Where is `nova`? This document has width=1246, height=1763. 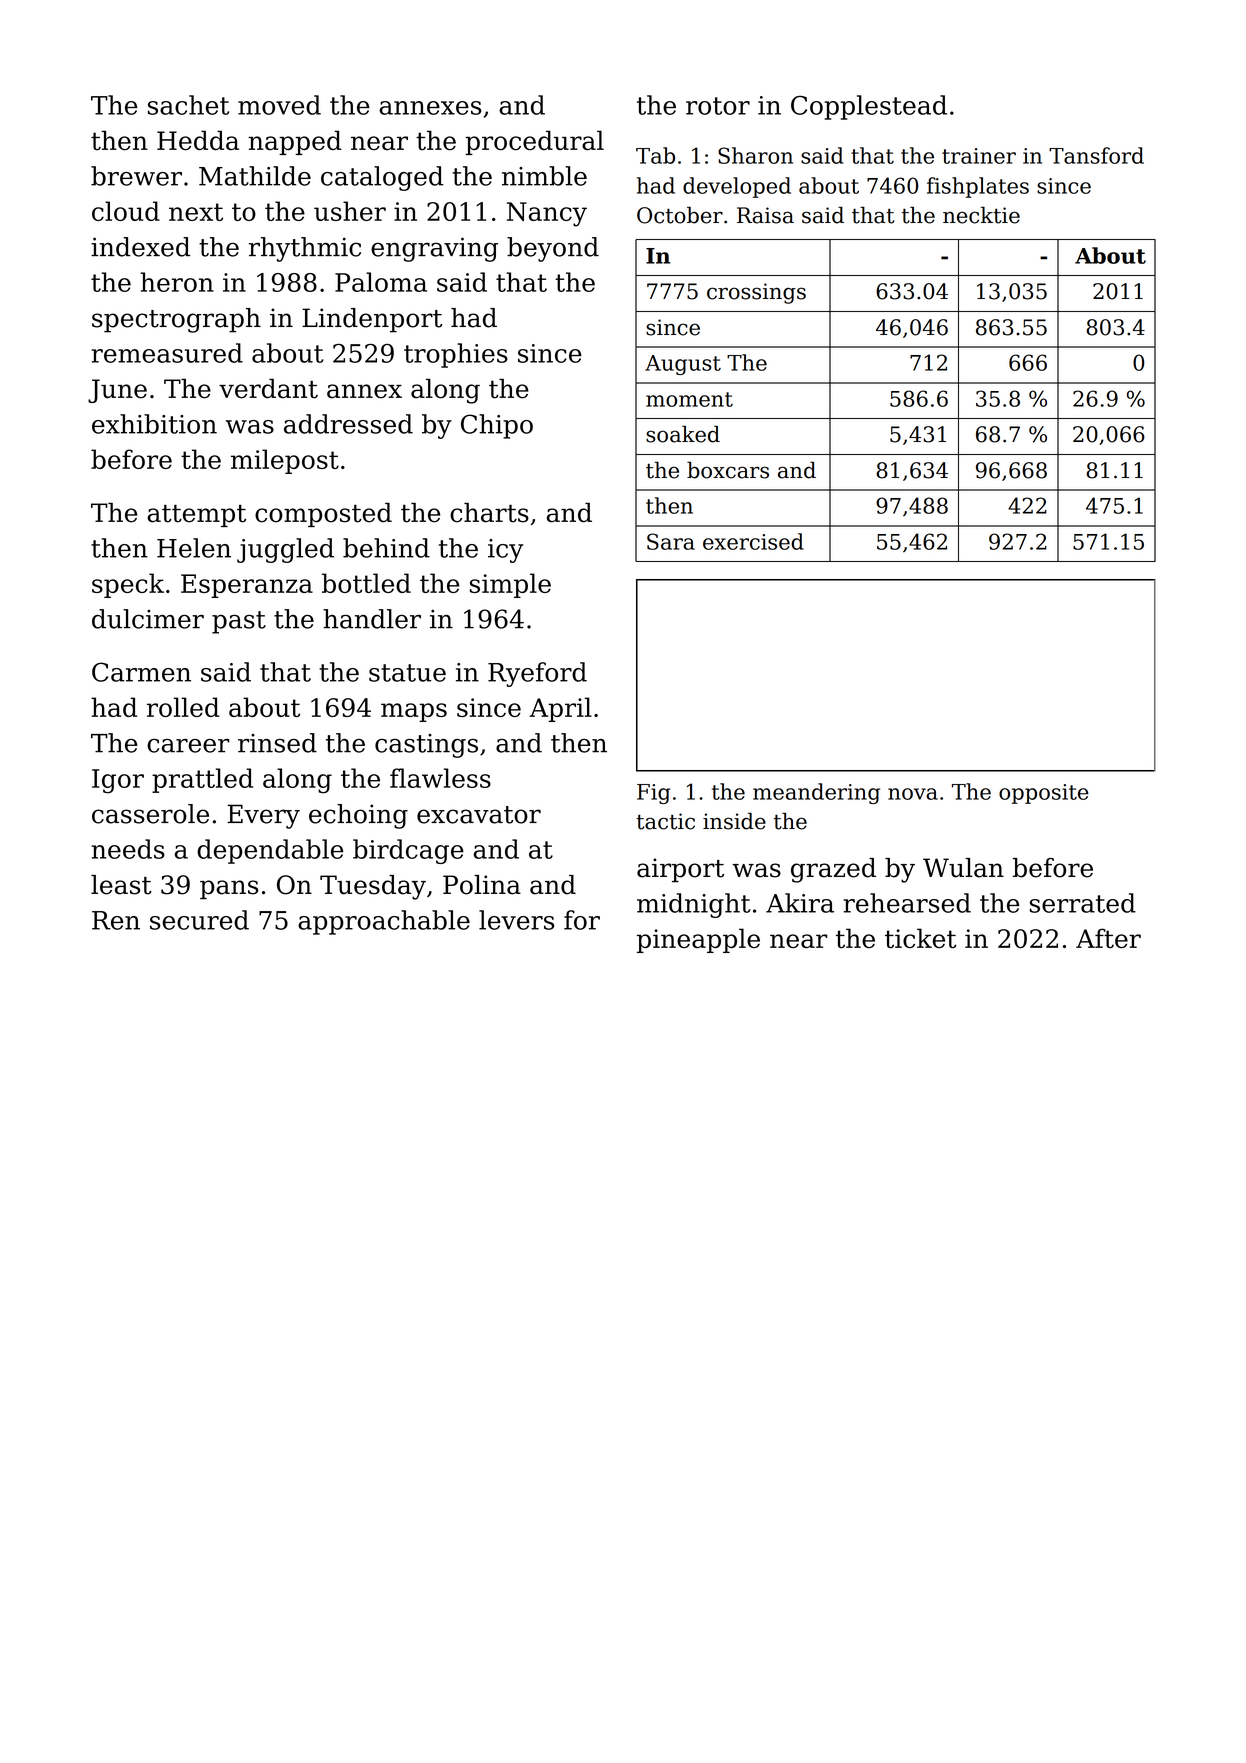
nova is located at coordinates (913, 794).
